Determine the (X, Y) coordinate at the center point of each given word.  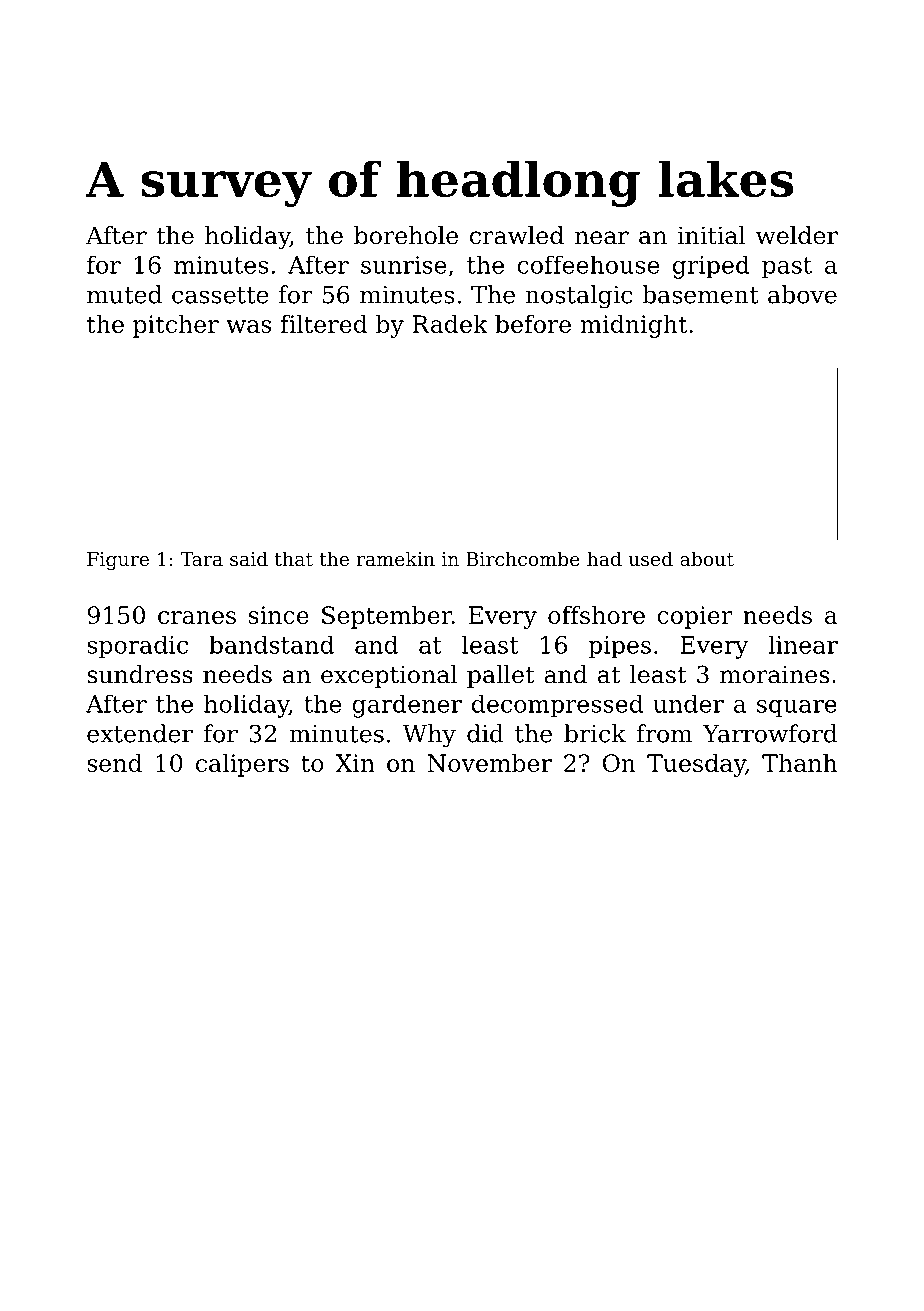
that (294, 558)
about (707, 558)
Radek (450, 324)
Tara (201, 559)
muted (124, 294)
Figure (118, 561)
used (651, 558)
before (533, 324)
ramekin (395, 558)
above (802, 294)
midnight (633, 326)
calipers (242, 765)
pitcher (176, 326)
